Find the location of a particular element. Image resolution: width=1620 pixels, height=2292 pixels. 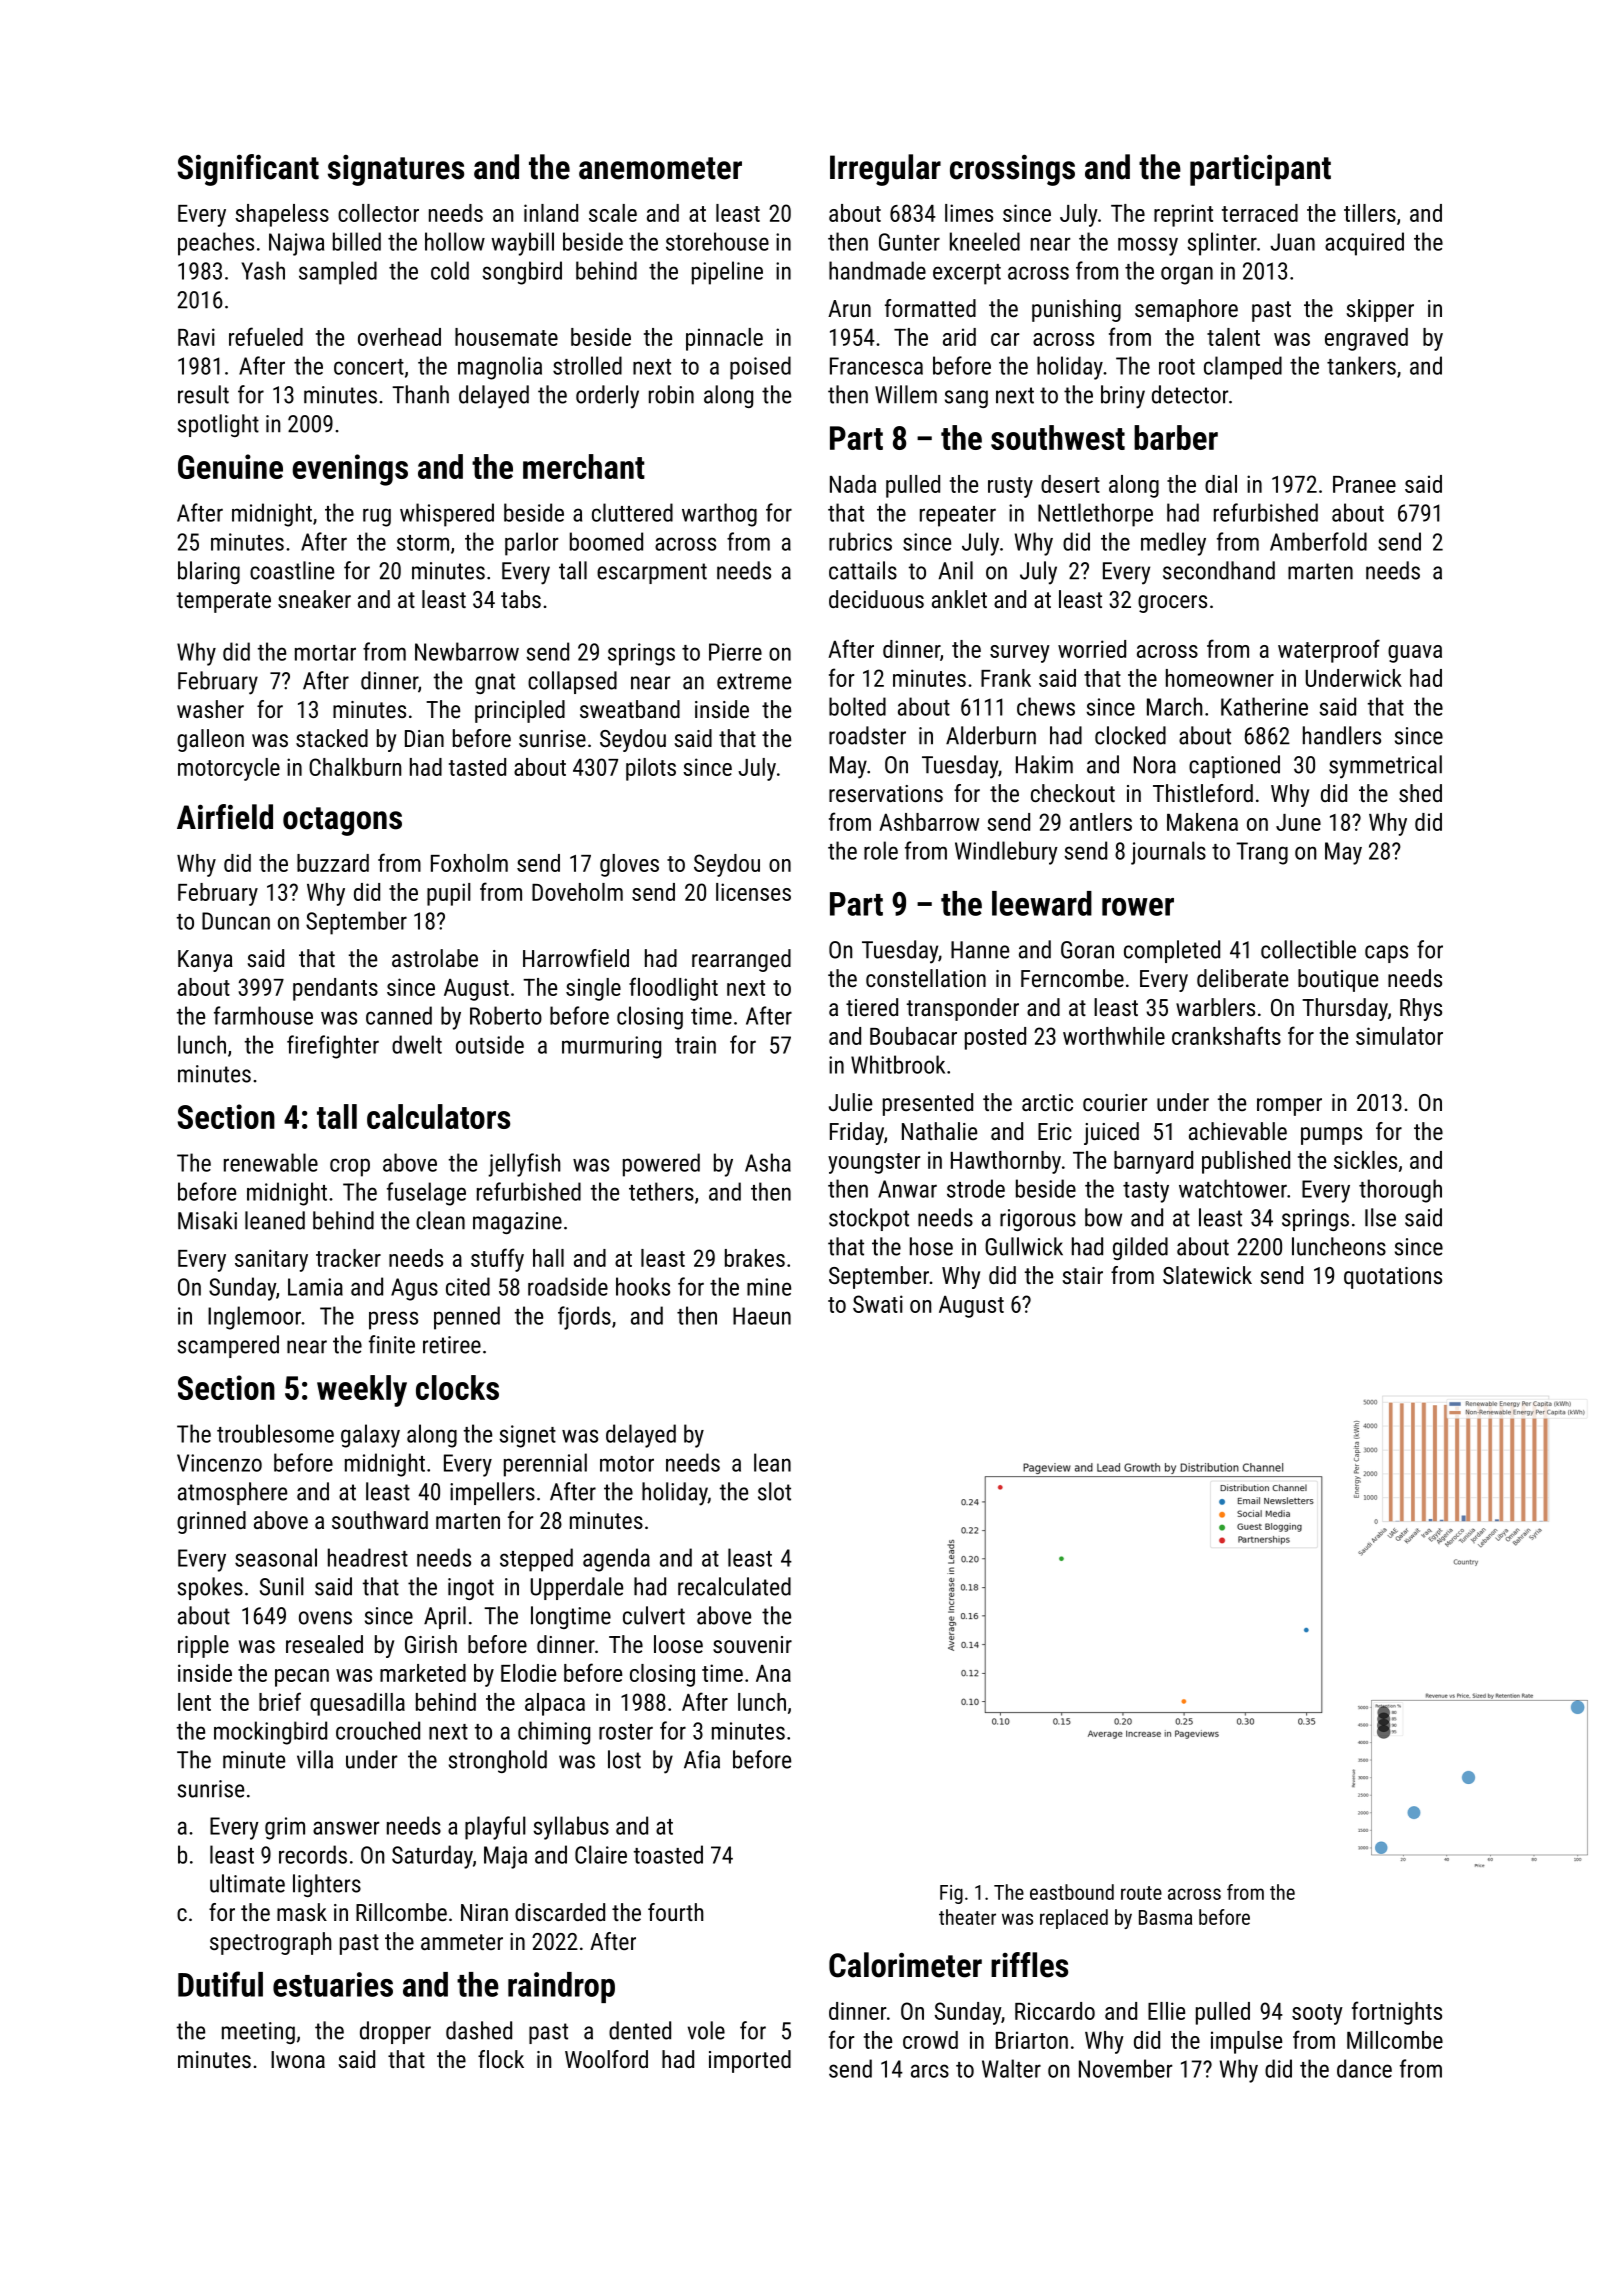

Irregular is located at coordinates (885, 170).
